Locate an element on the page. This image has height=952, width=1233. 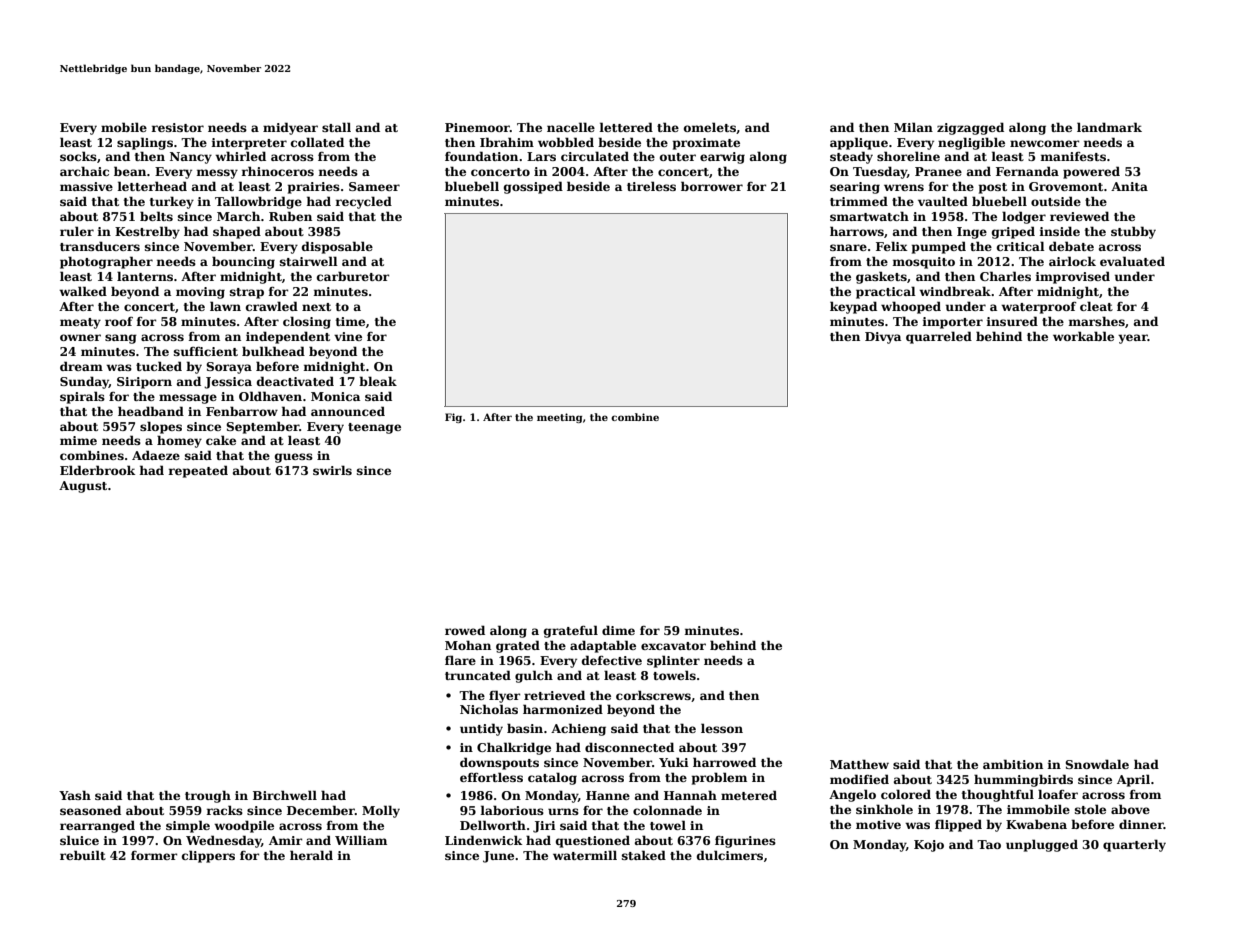
landmark is located at coordinates (1109, 127).
